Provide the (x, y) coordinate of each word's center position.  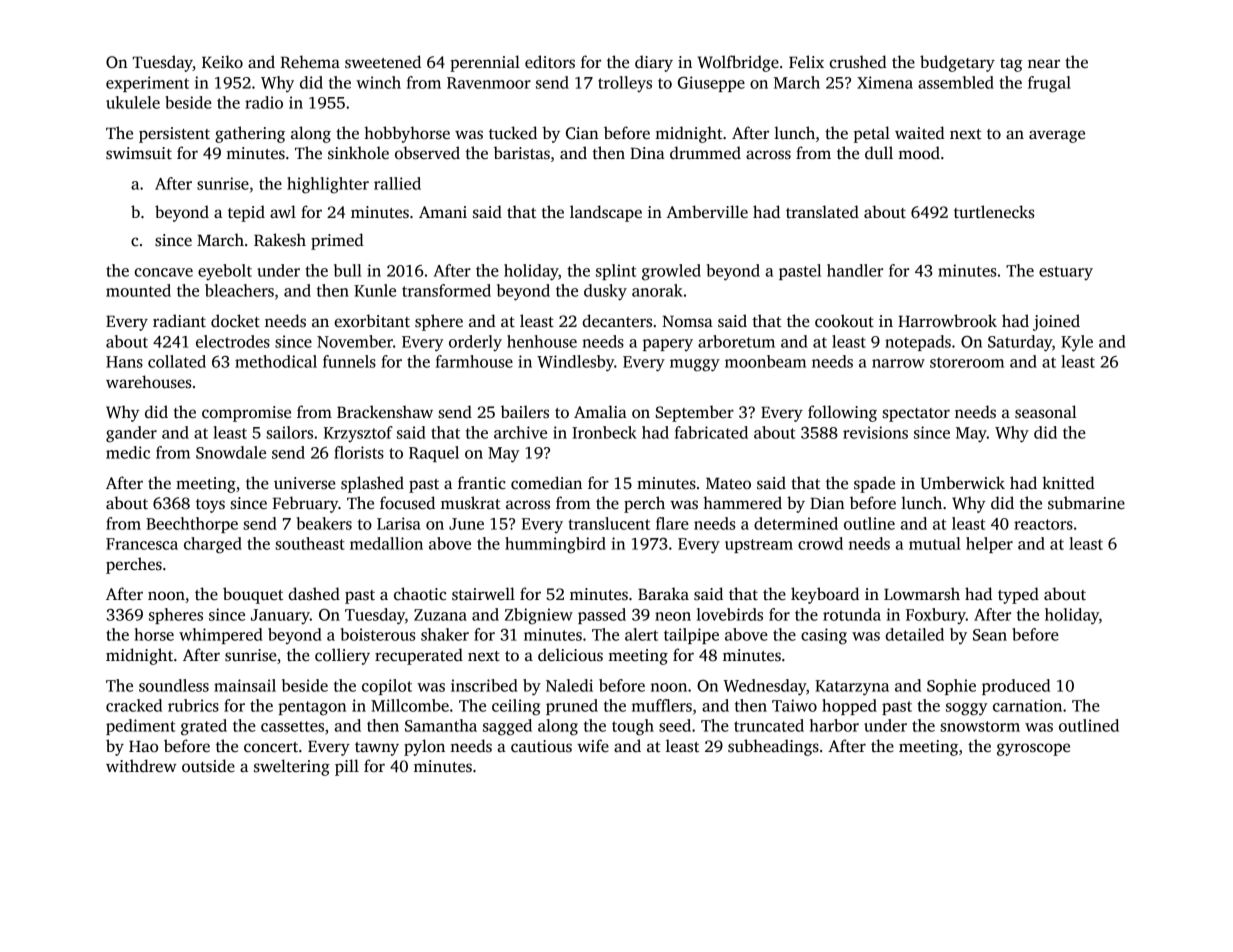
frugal (1049, 84)
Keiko (222, 62)
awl (283, 211)
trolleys (625, 84)
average (1057, 136)
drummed (705, 152)
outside (208, 766)
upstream (759, 546)
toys (210, 506)
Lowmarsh (922, 594)
